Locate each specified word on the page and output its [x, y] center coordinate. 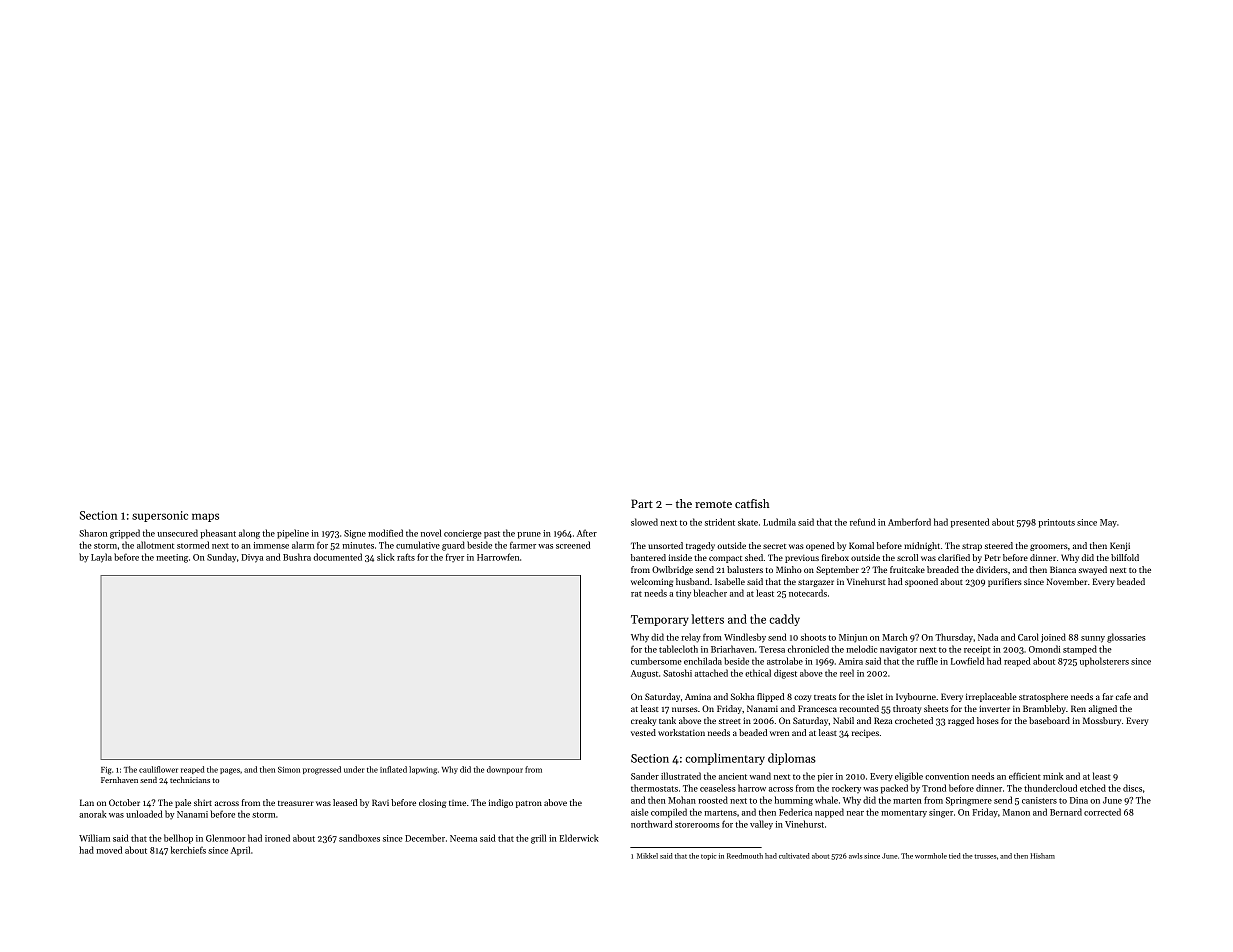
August [644, 674]
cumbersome [656, 661]
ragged [961, 721]
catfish [752, 503]
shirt [203, 802]
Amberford [909, 522]
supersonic [160, 516]
